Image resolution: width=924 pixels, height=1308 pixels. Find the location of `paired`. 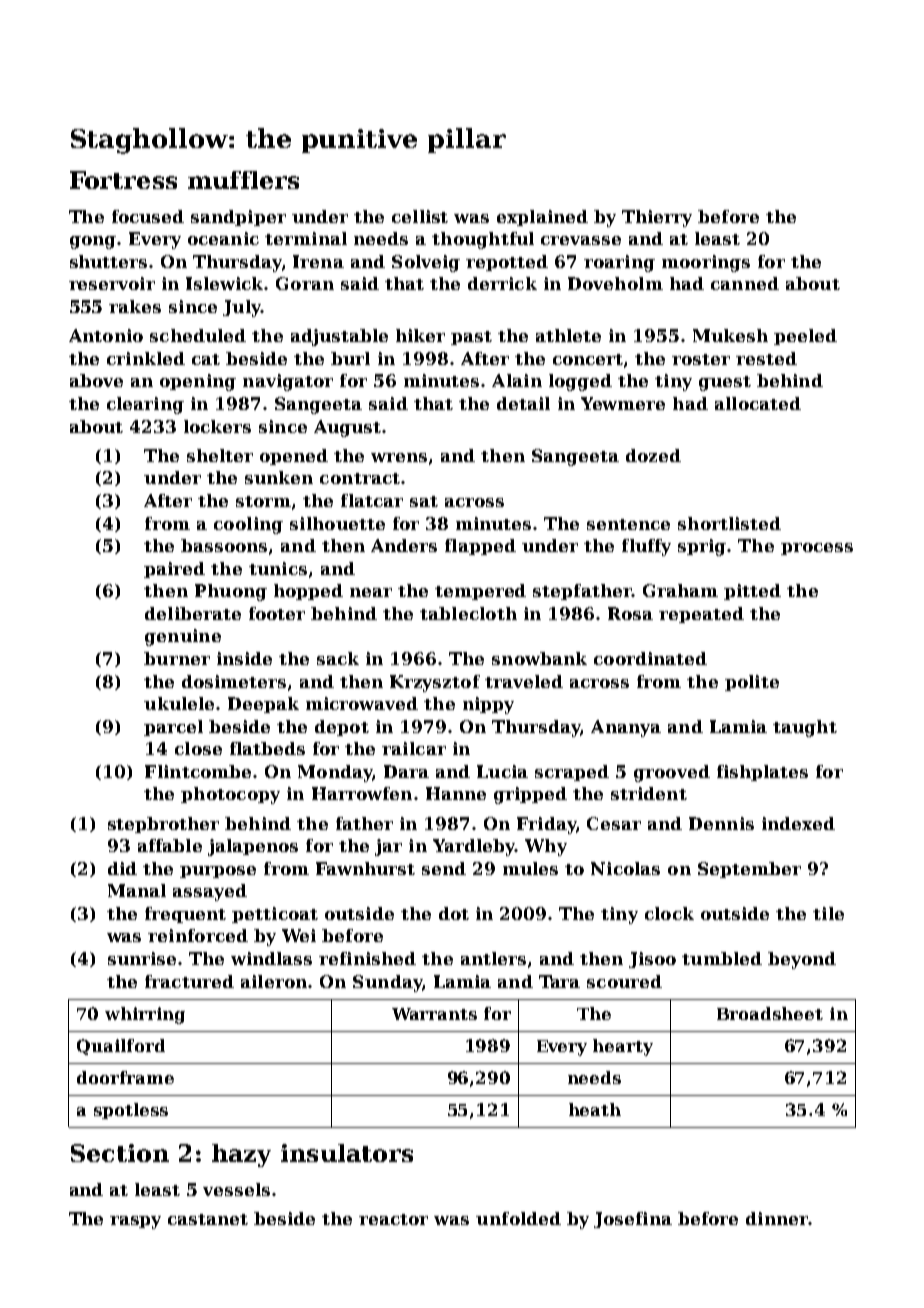

paired is located at coordinates (174, 570).
